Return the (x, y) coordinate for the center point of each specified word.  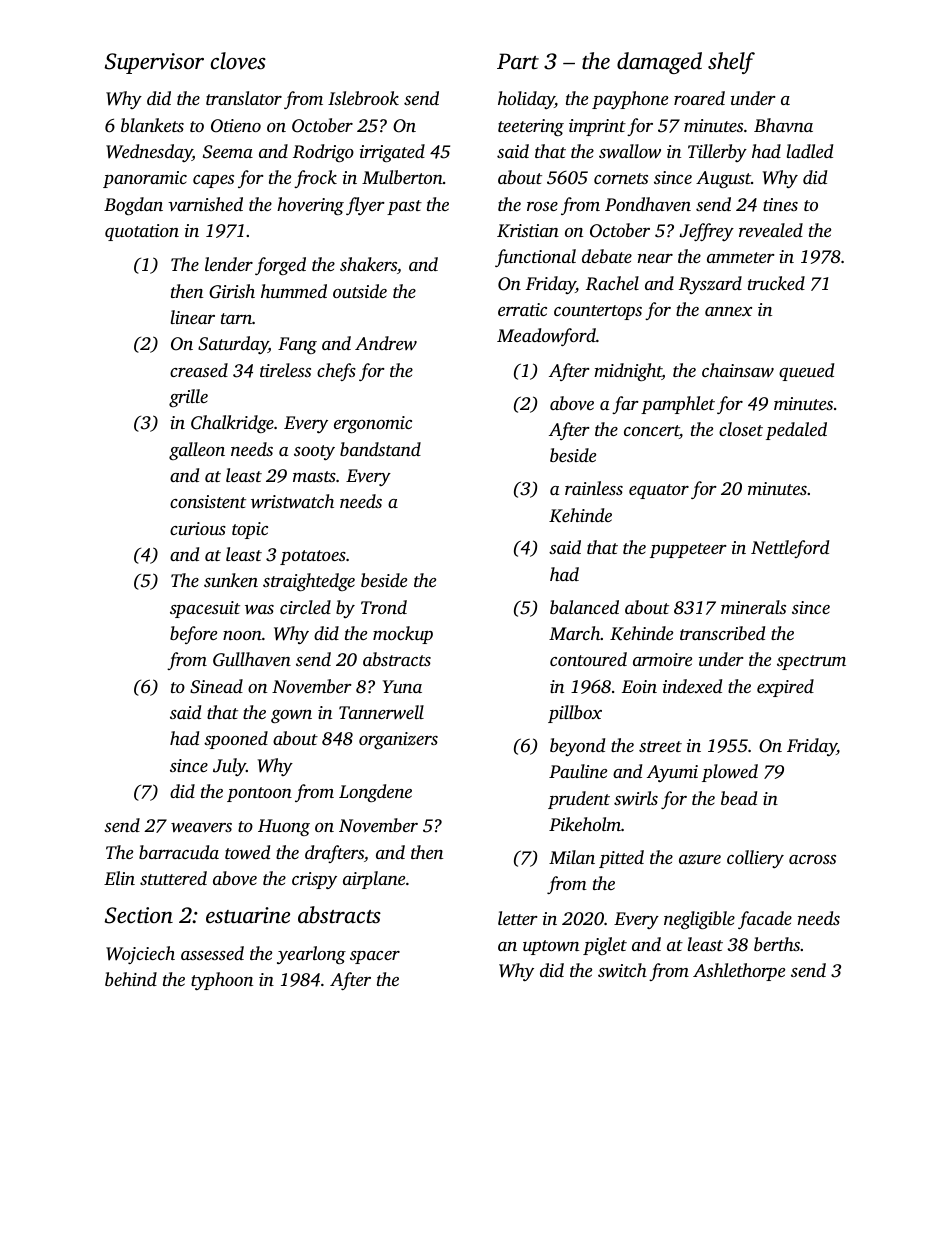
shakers (368, 264)
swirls (636, 798)
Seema (228, 152)
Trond (384, 607)
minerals (753, 607)
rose (542, 206)
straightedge (309, 582)
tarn (236, 318)
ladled (810, 151)
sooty (314, 452)
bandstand (380, 449)
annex (728, 311)
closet (741, 429)
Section (139, 915)
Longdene (375, 793)
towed (247, 852)
